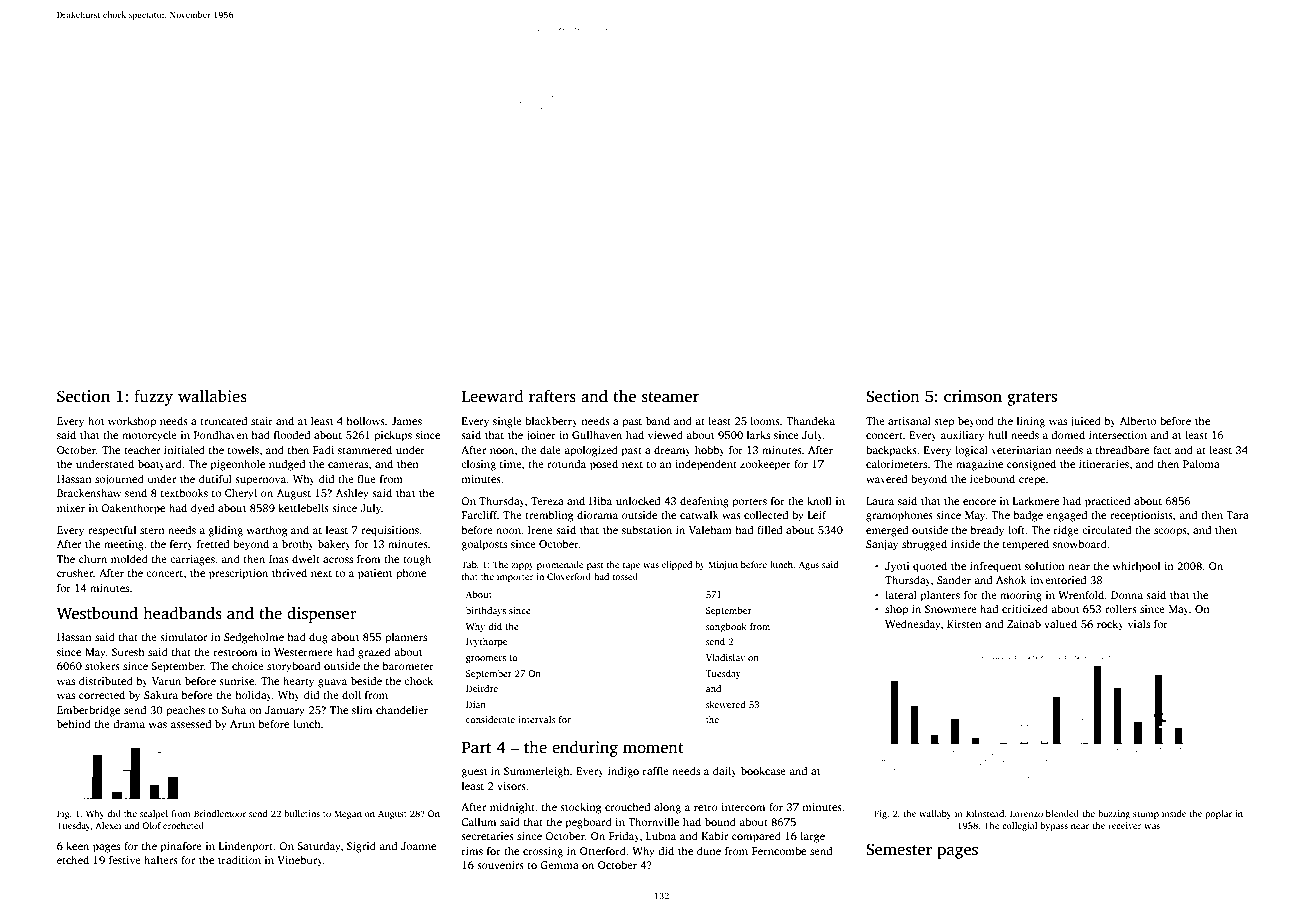 The image size is (1308, 924). Describe the element at coordinates (1031, 422) in the page. I see `lining` at that location.
